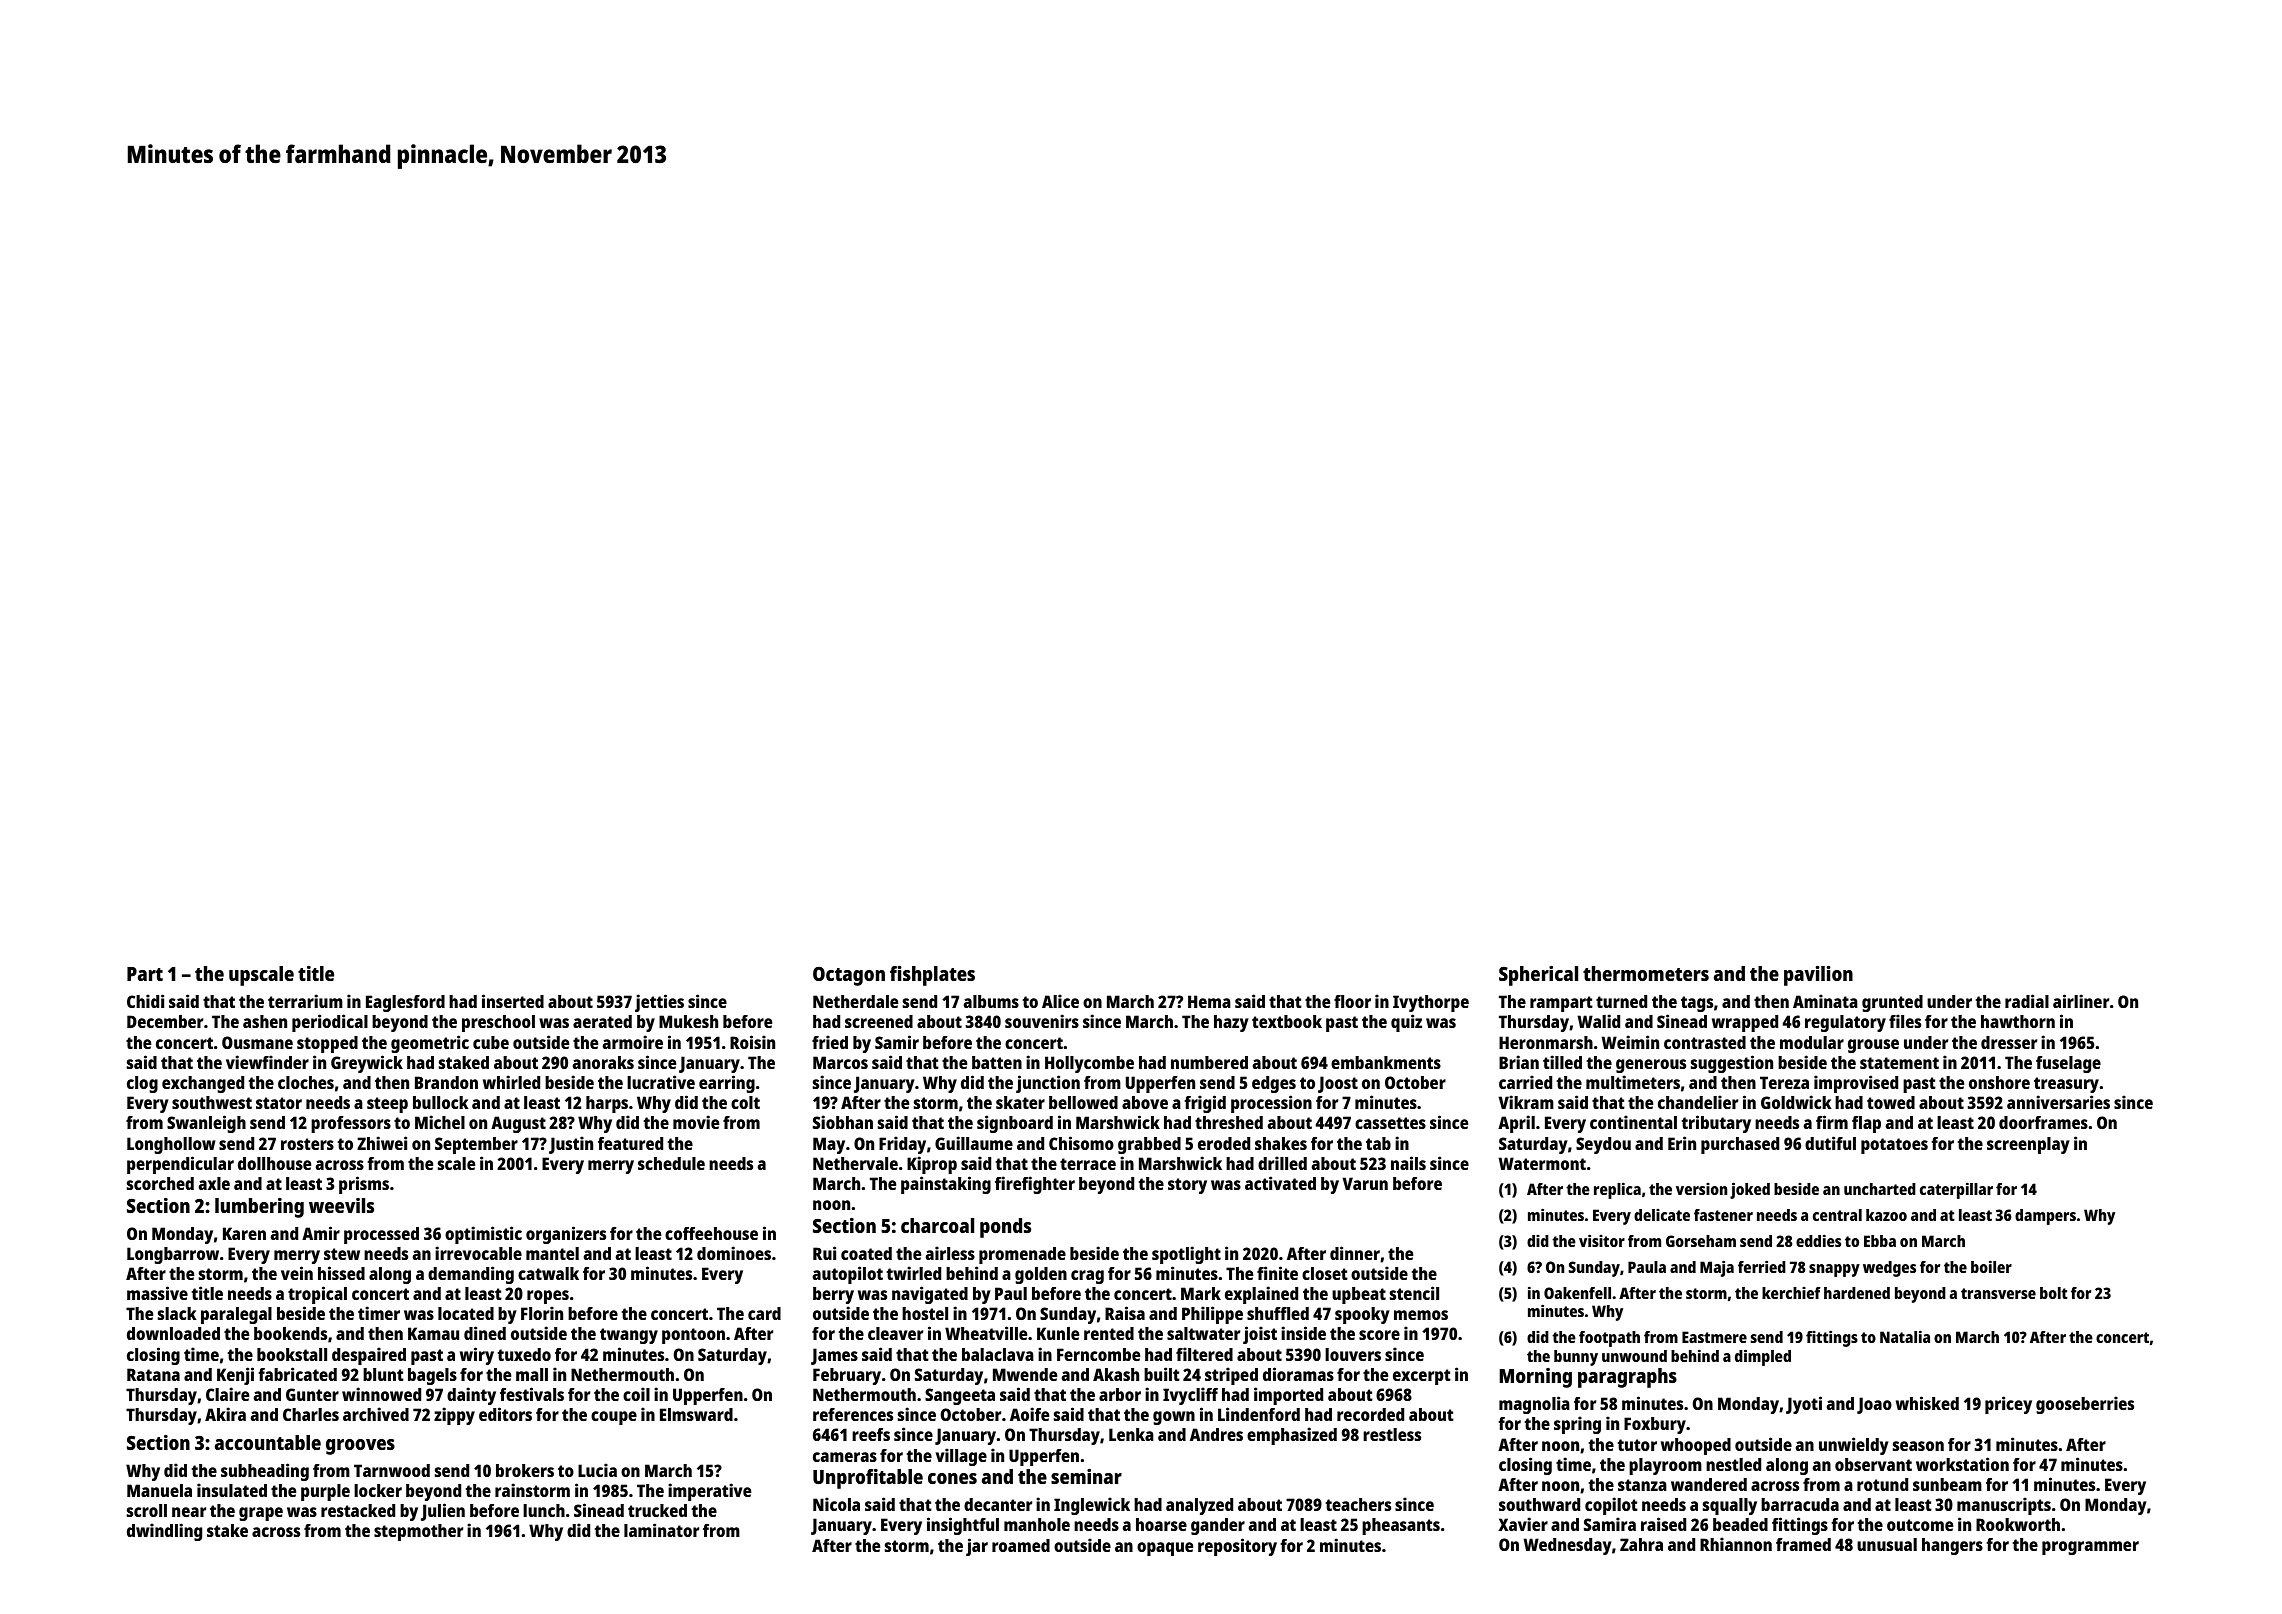 The width and height of the page is (2282, 1614). I want to click on bolt, so click(2054, 1293).
